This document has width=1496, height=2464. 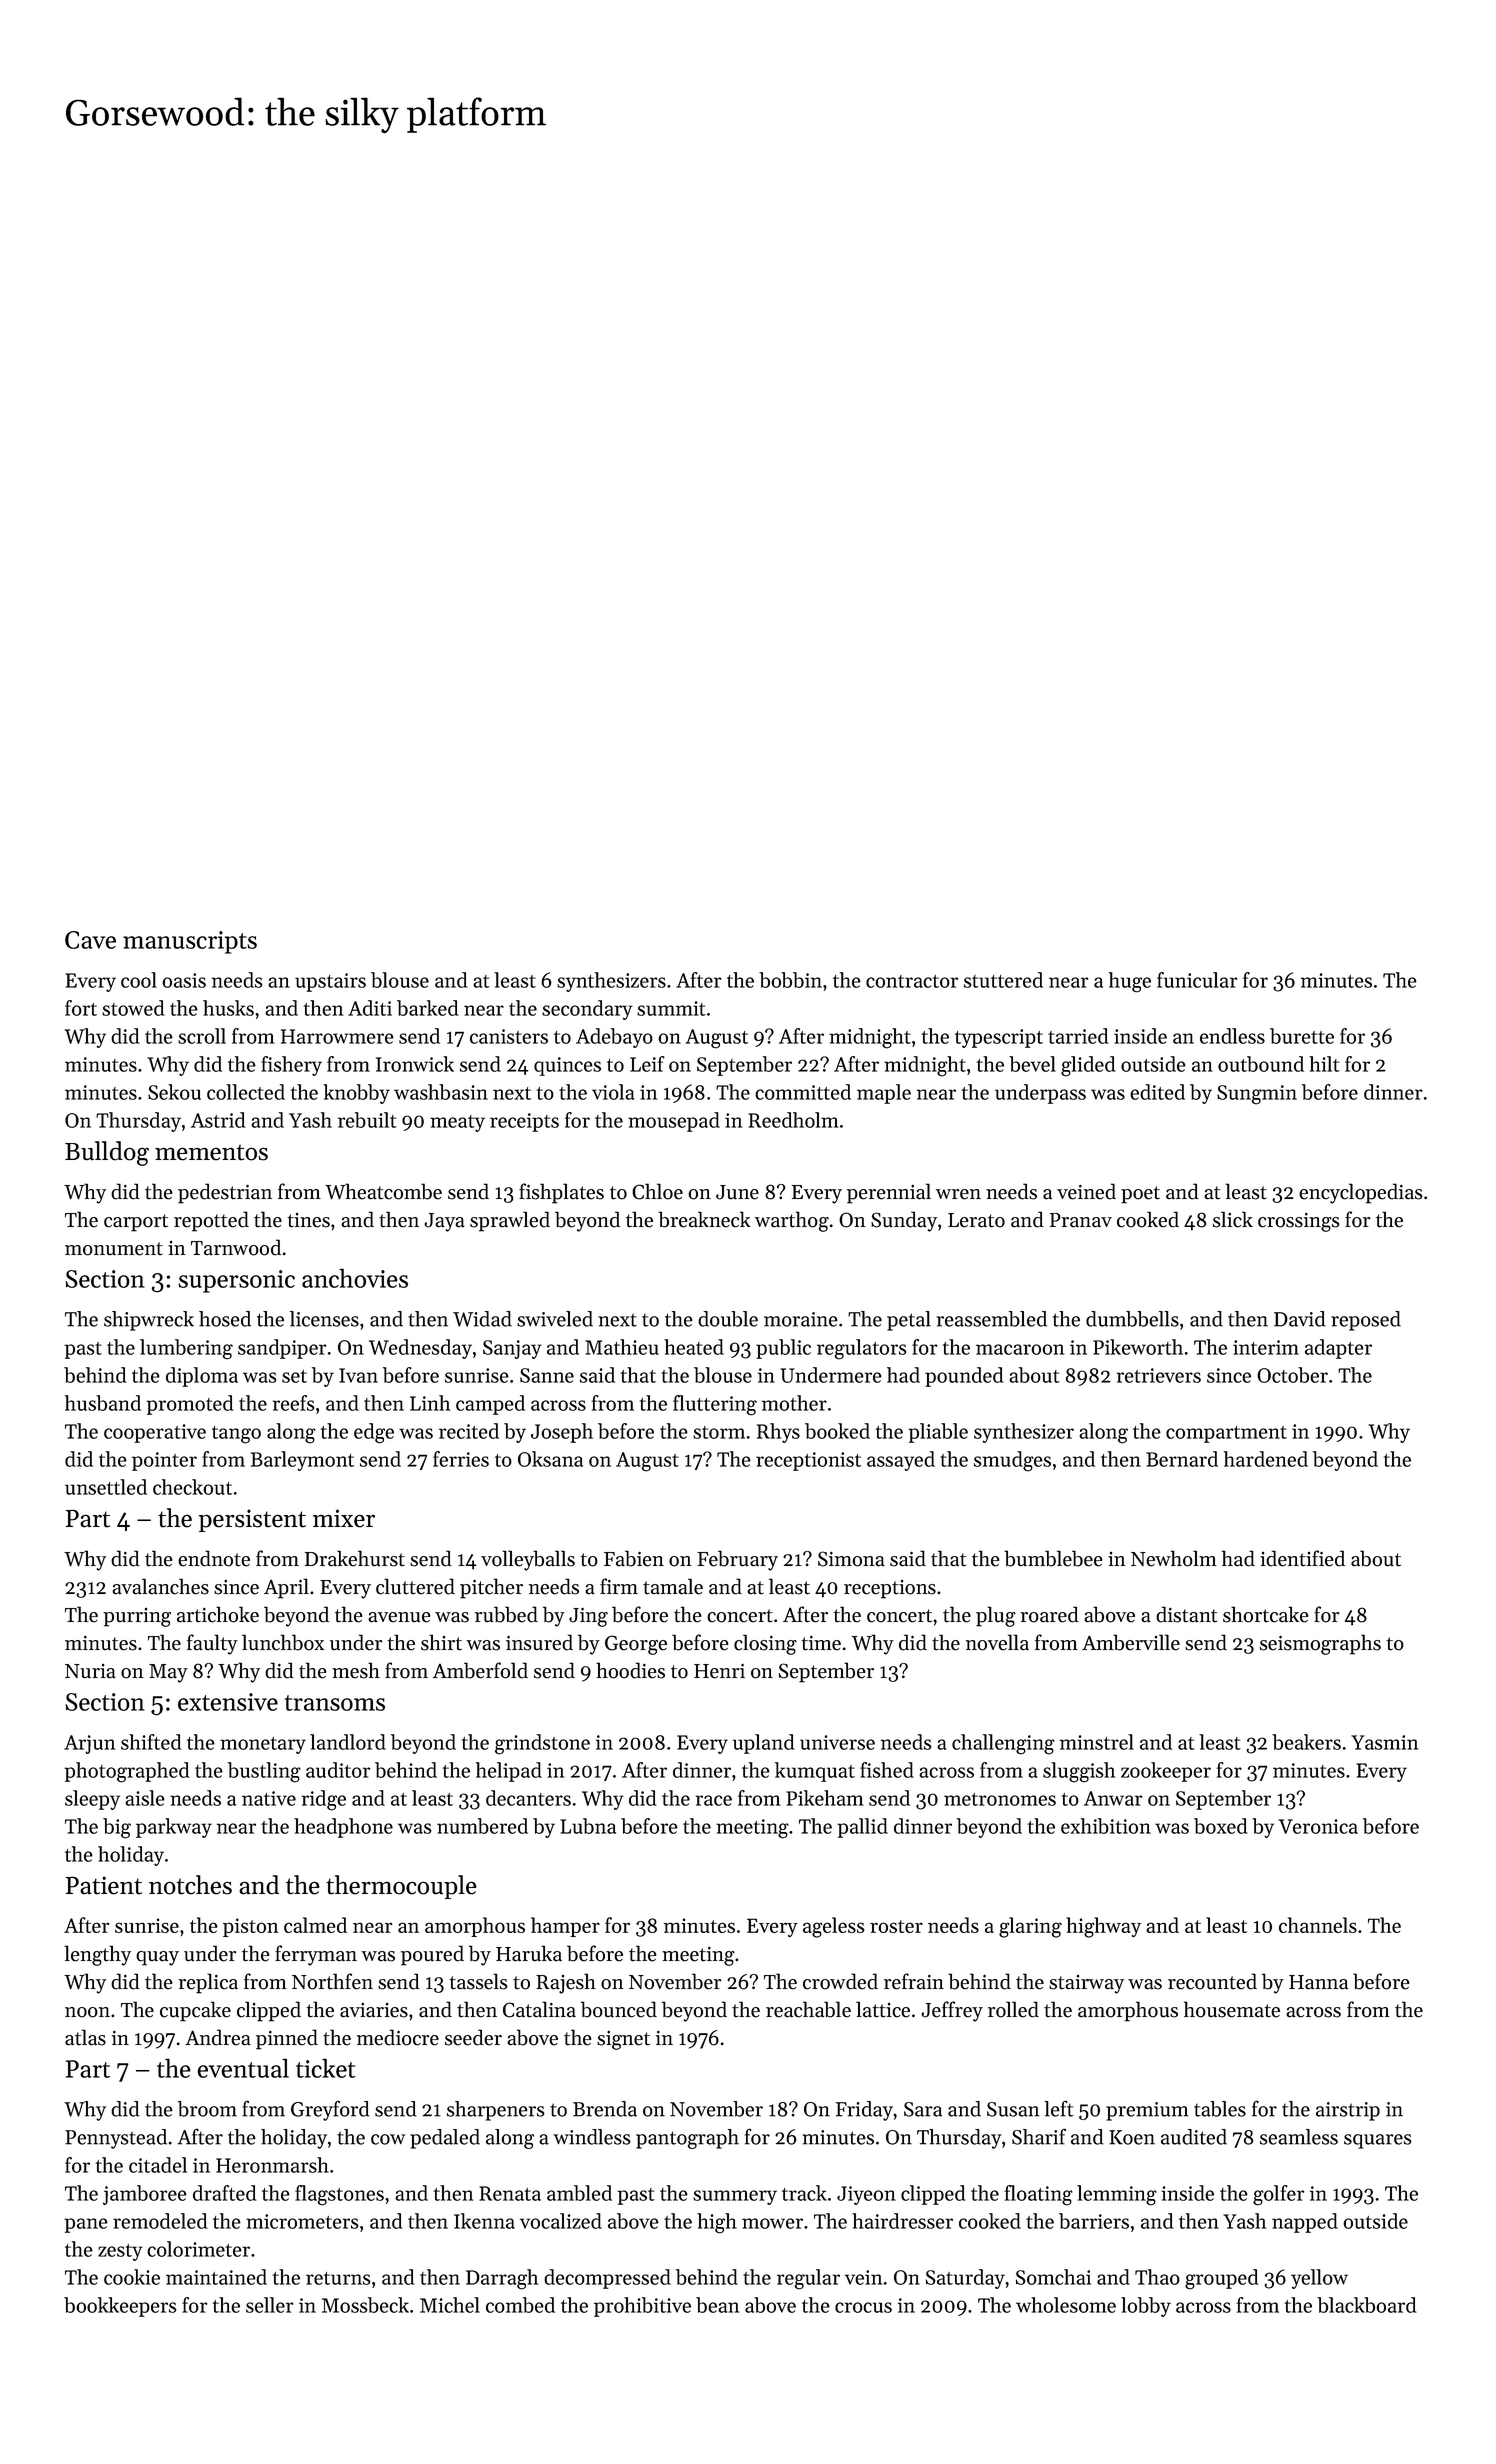 What do you see at coordinates (428, 1008) in the document?
I see `barked` at bounding box center [428, 1008].
